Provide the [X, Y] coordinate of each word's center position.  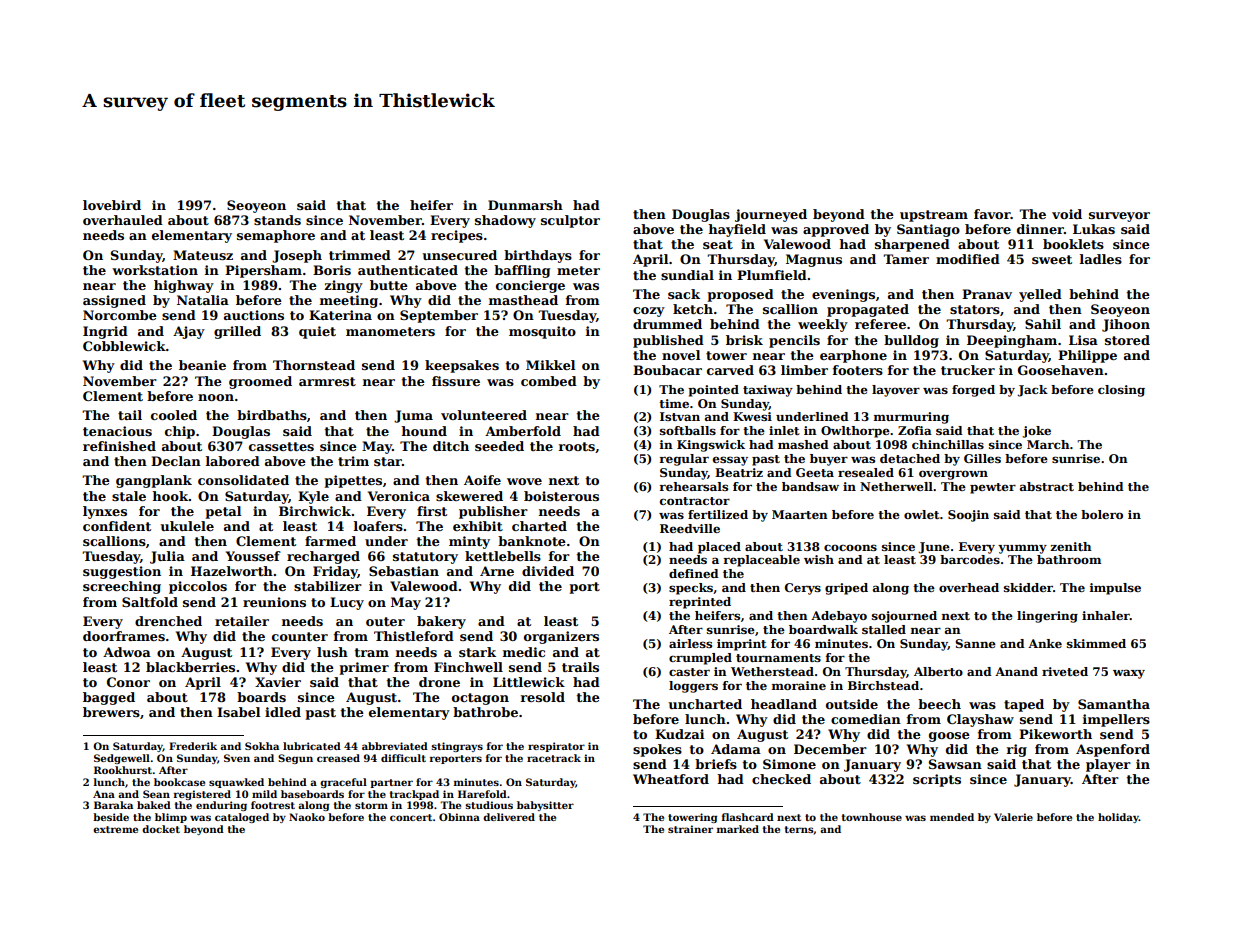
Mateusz [203, 255]
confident [117, 526]
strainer [690, 829]
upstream [934, 216]
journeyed [771, 215]
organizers [561, 637]
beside [111, 817]
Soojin [968, 516]
